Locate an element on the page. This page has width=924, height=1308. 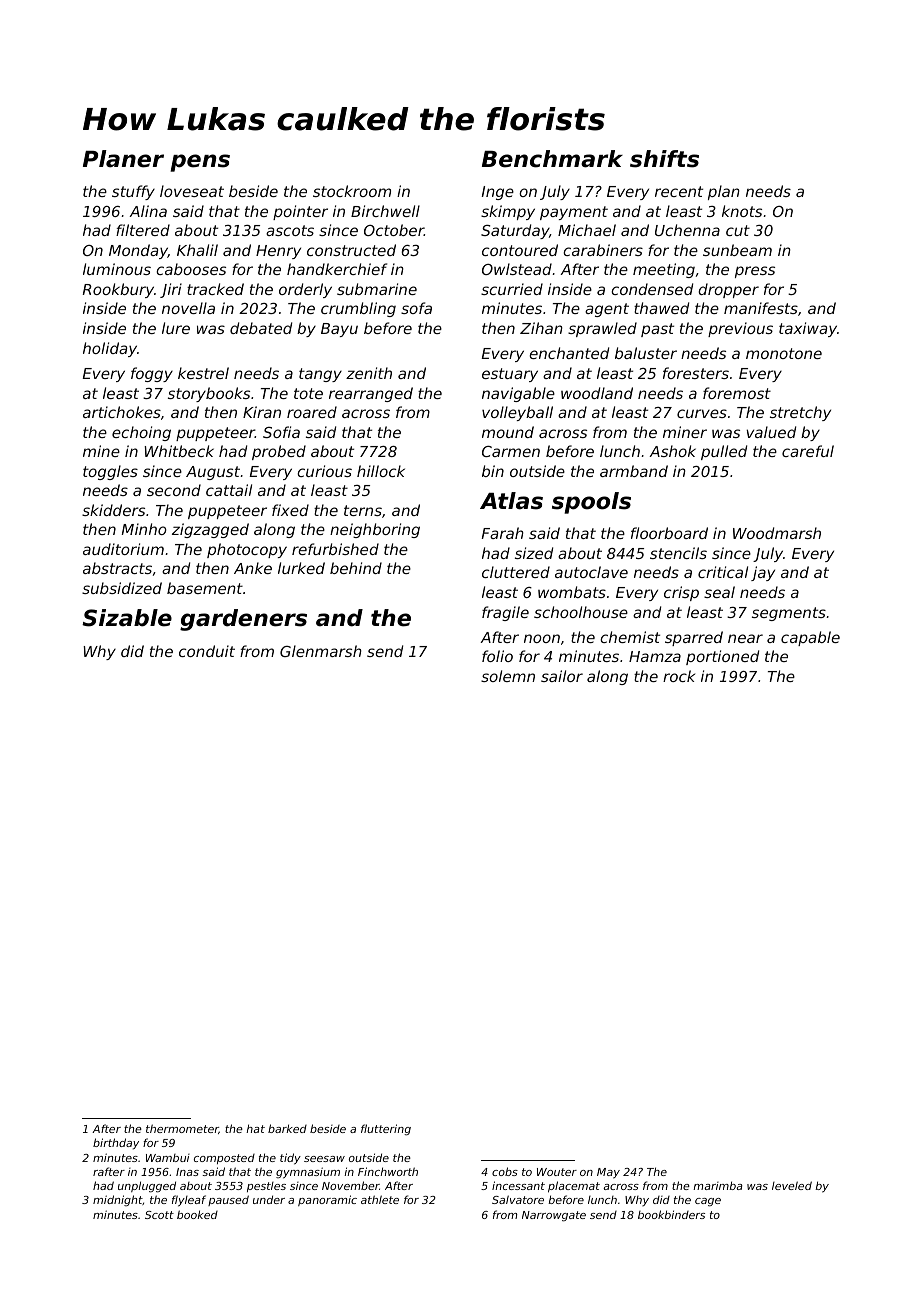
gardeners is located at coordinates (243, 620).
